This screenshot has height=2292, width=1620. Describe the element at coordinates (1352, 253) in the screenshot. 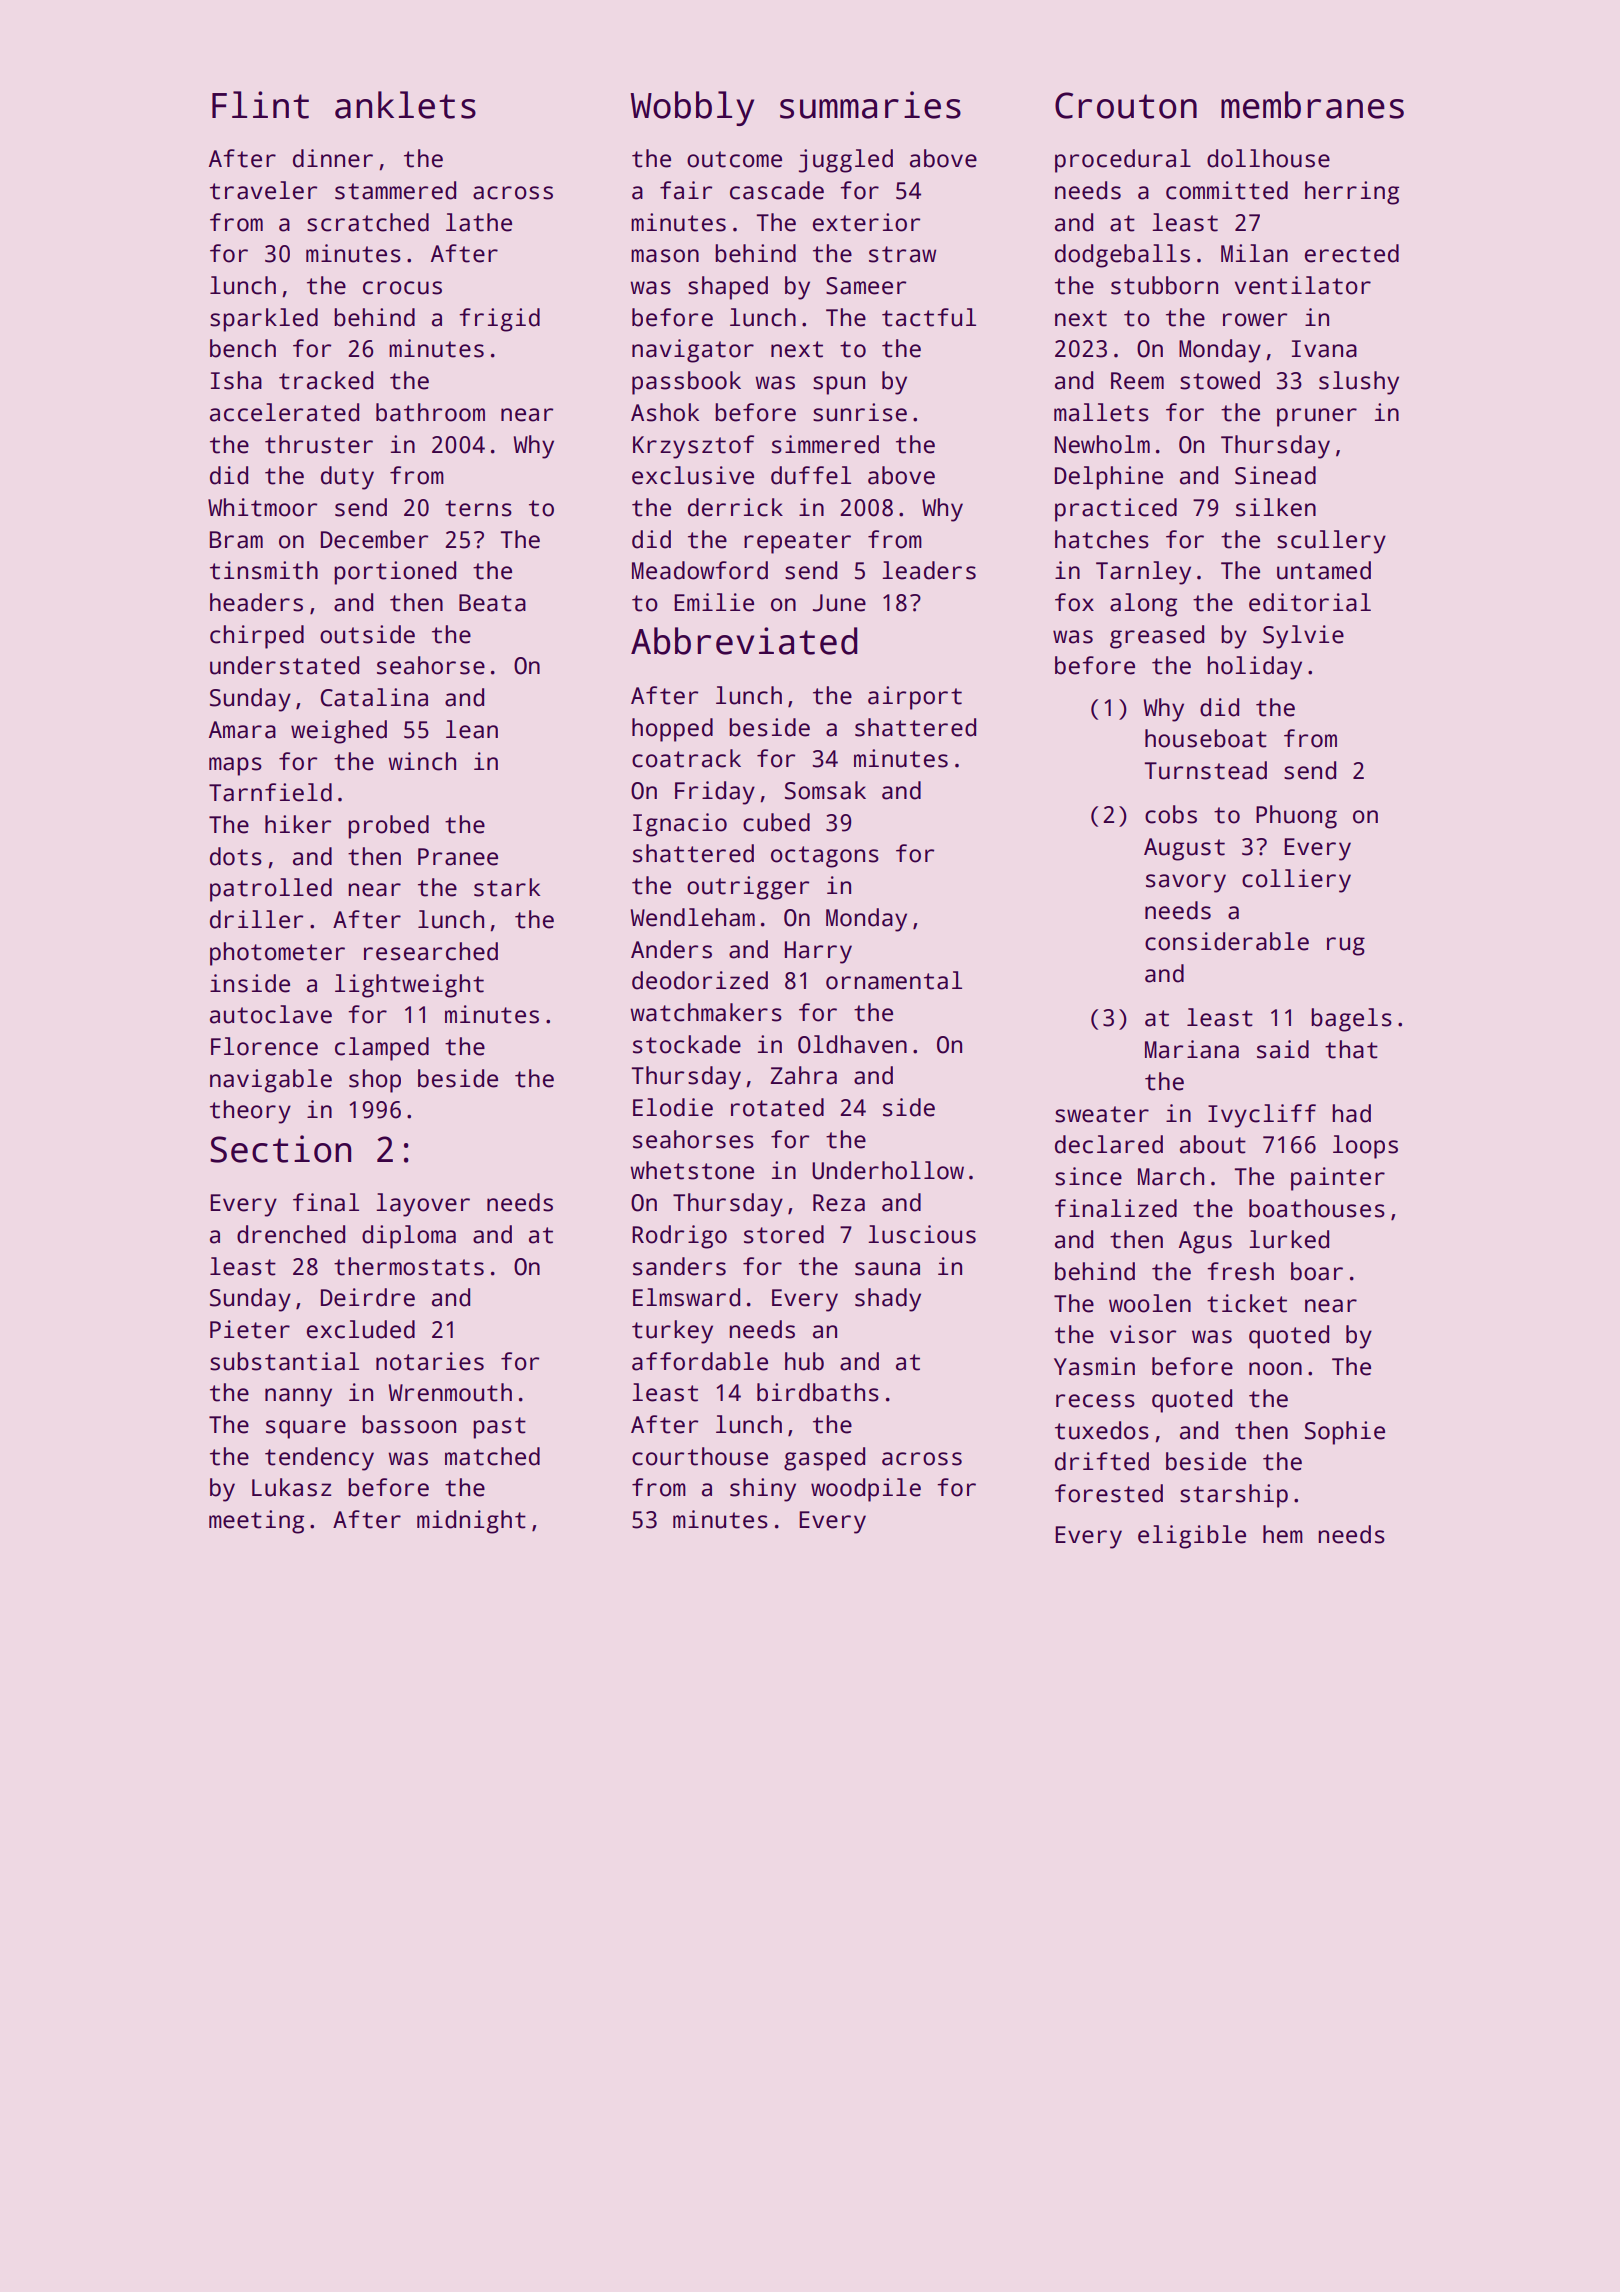

I see `erected` at that location.
